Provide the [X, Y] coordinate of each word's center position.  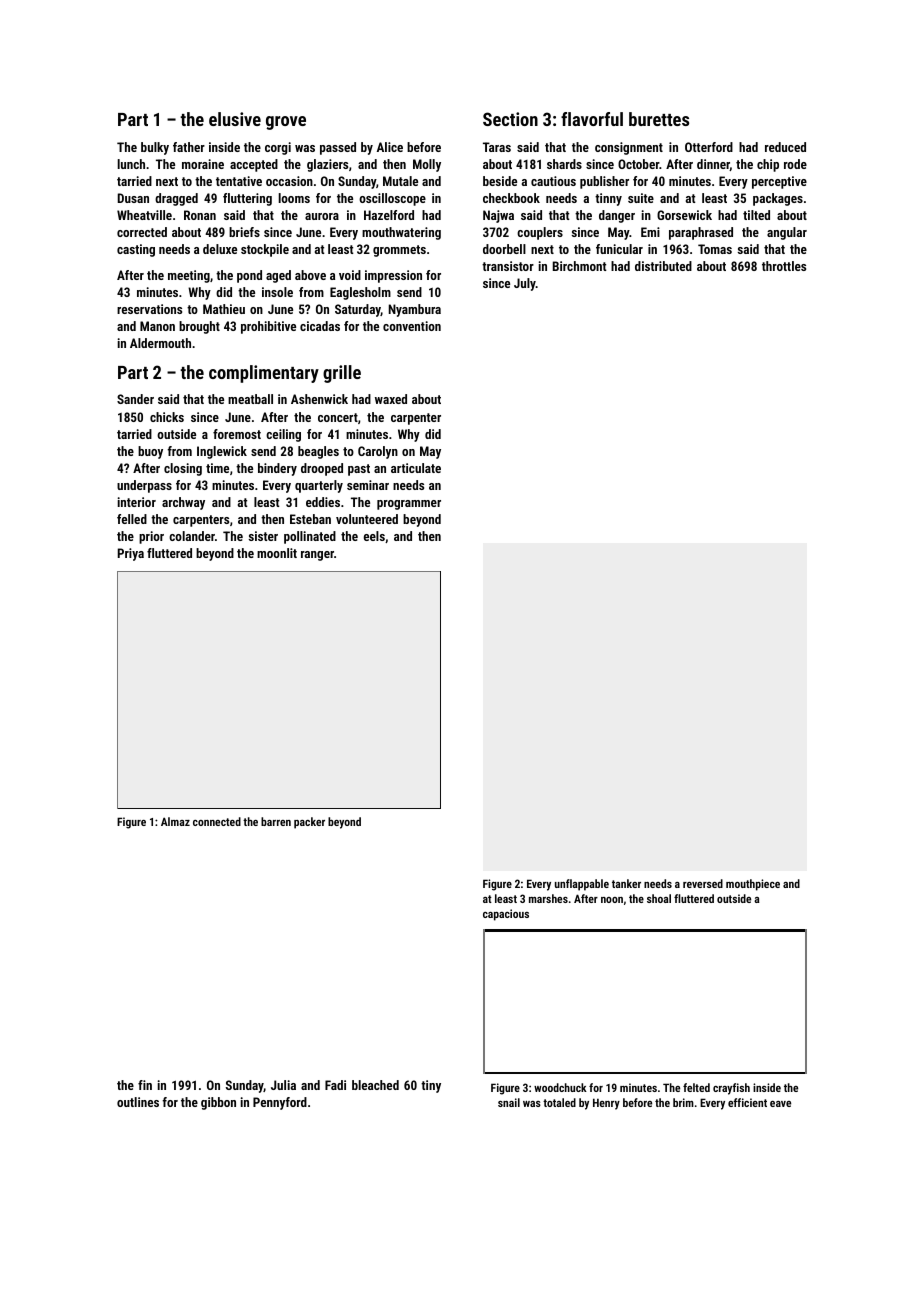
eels [374, 536]
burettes [659, 119]
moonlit [277, 553]
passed [338, 148]
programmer [409, 505]
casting [136, 250]
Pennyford [280, 1103]
